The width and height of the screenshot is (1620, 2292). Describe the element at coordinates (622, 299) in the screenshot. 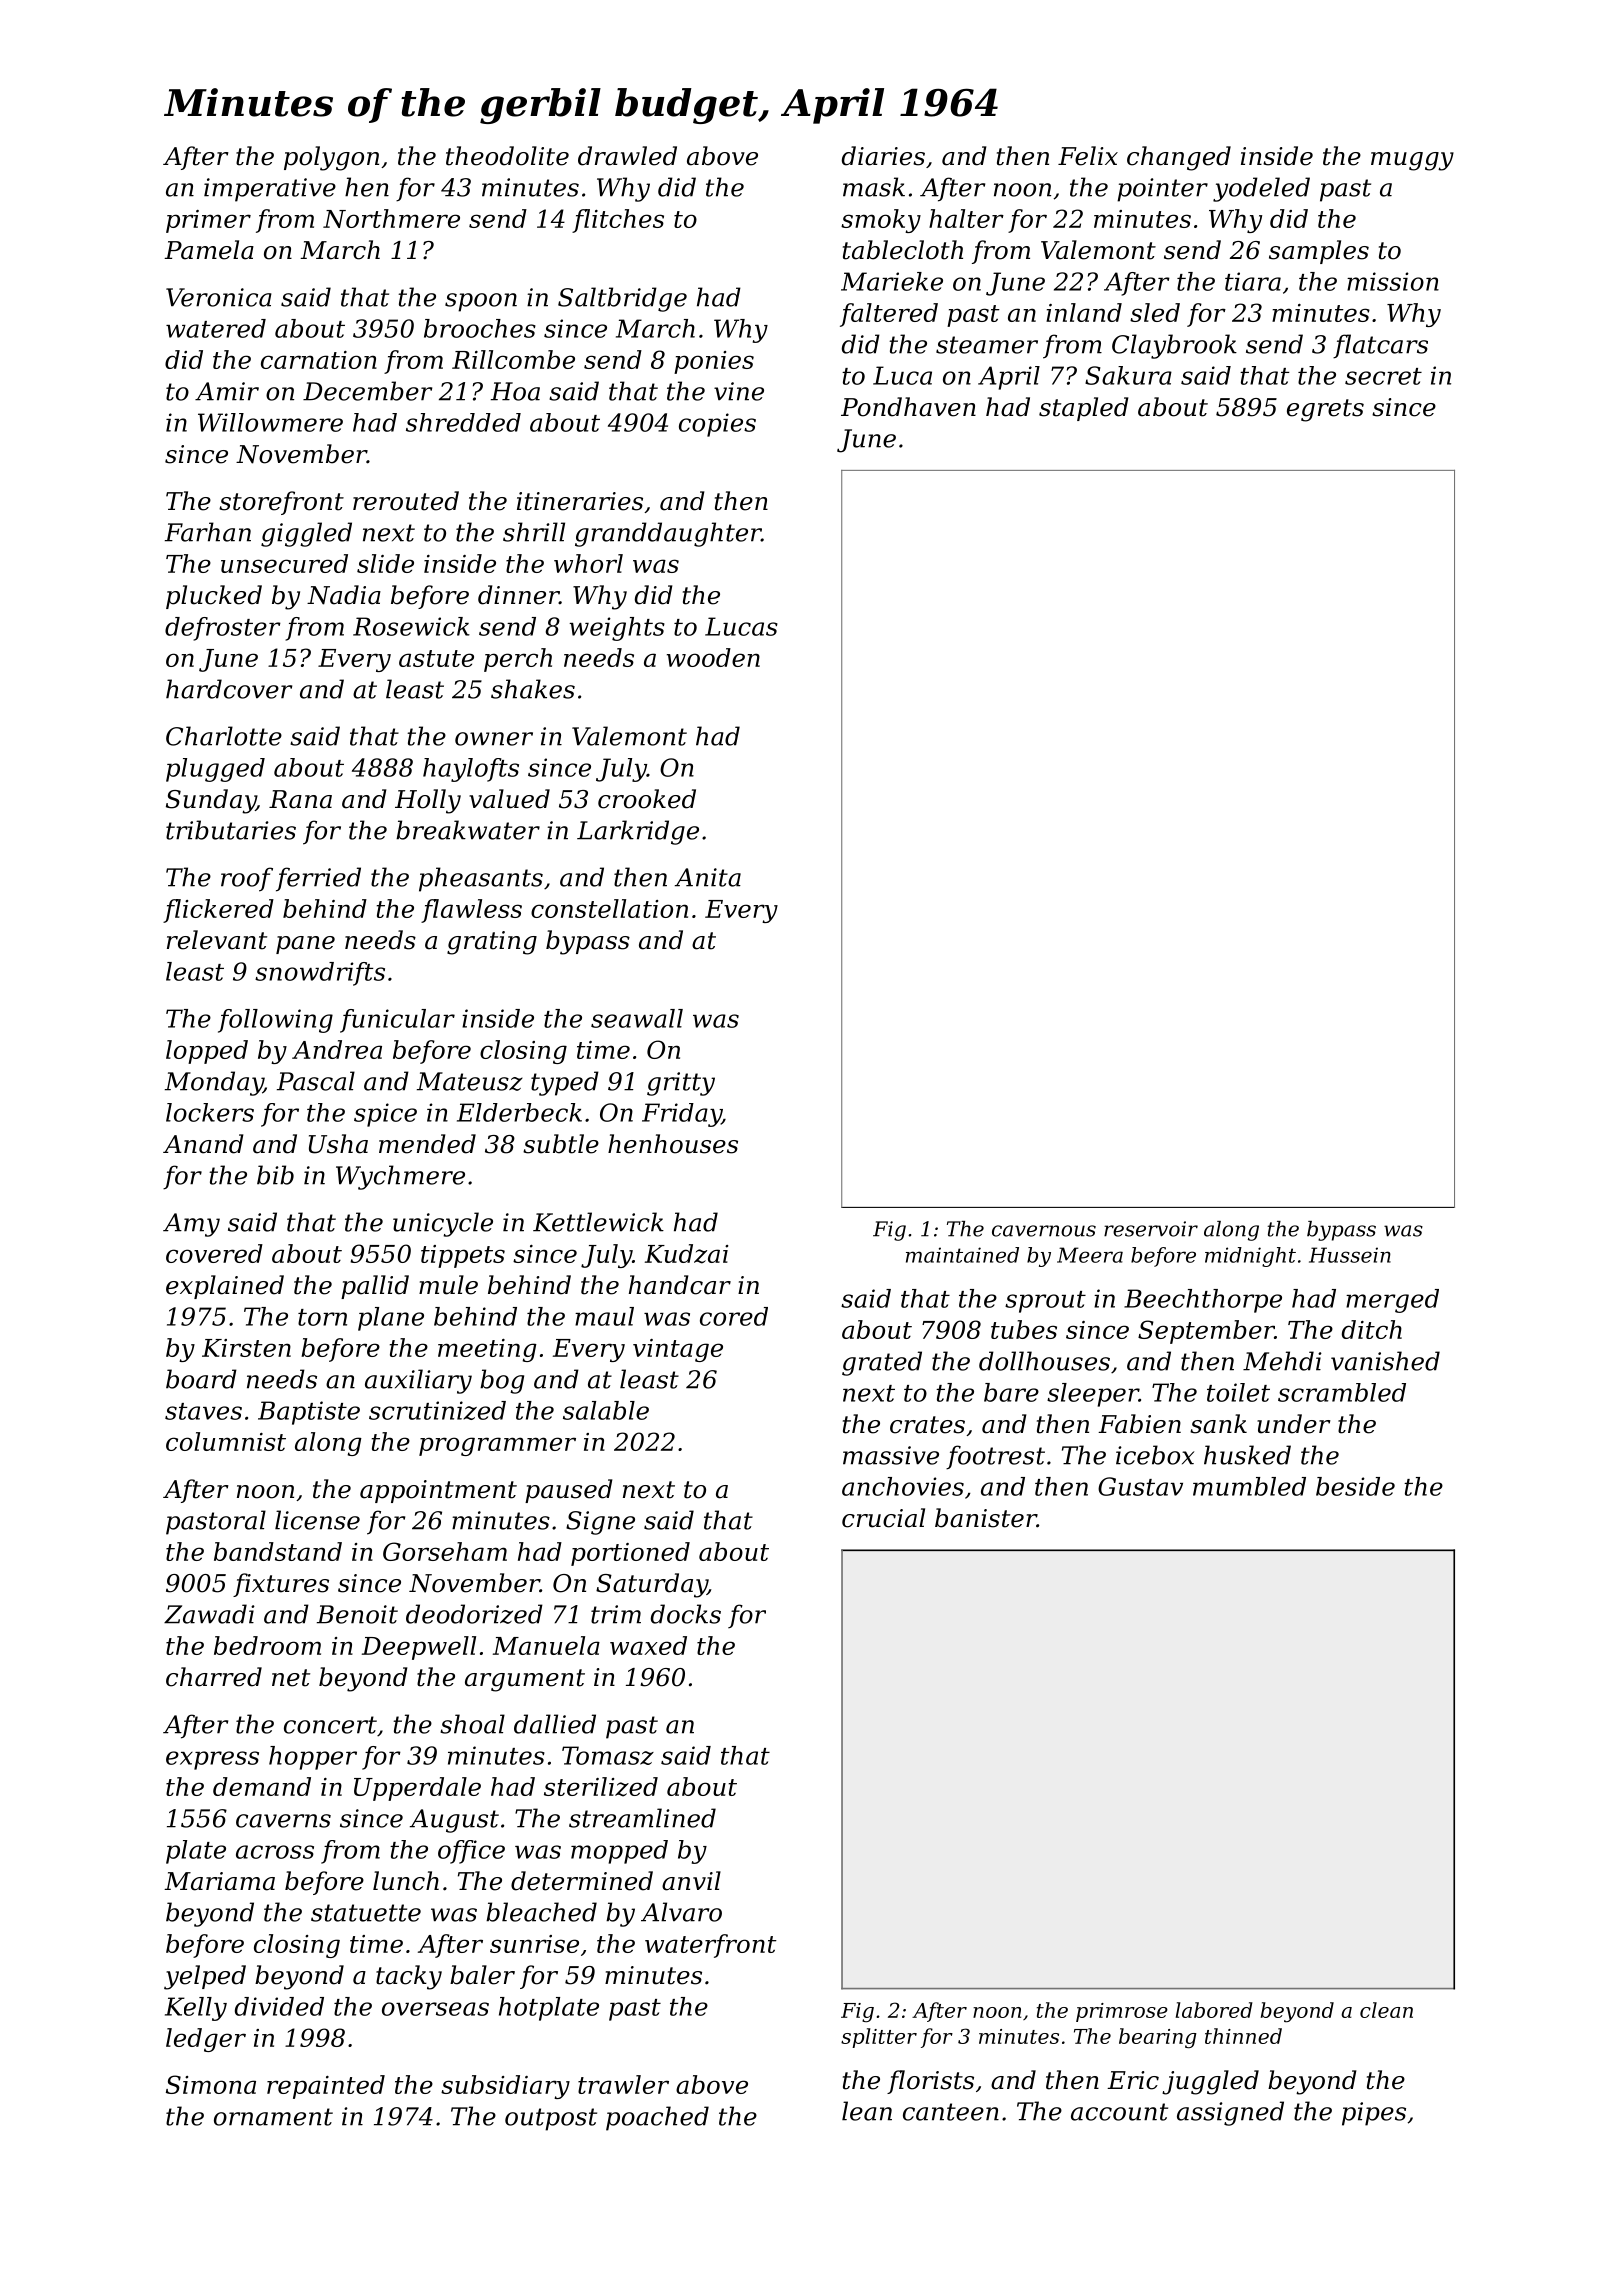

I see `Saltbridge` at that location.
